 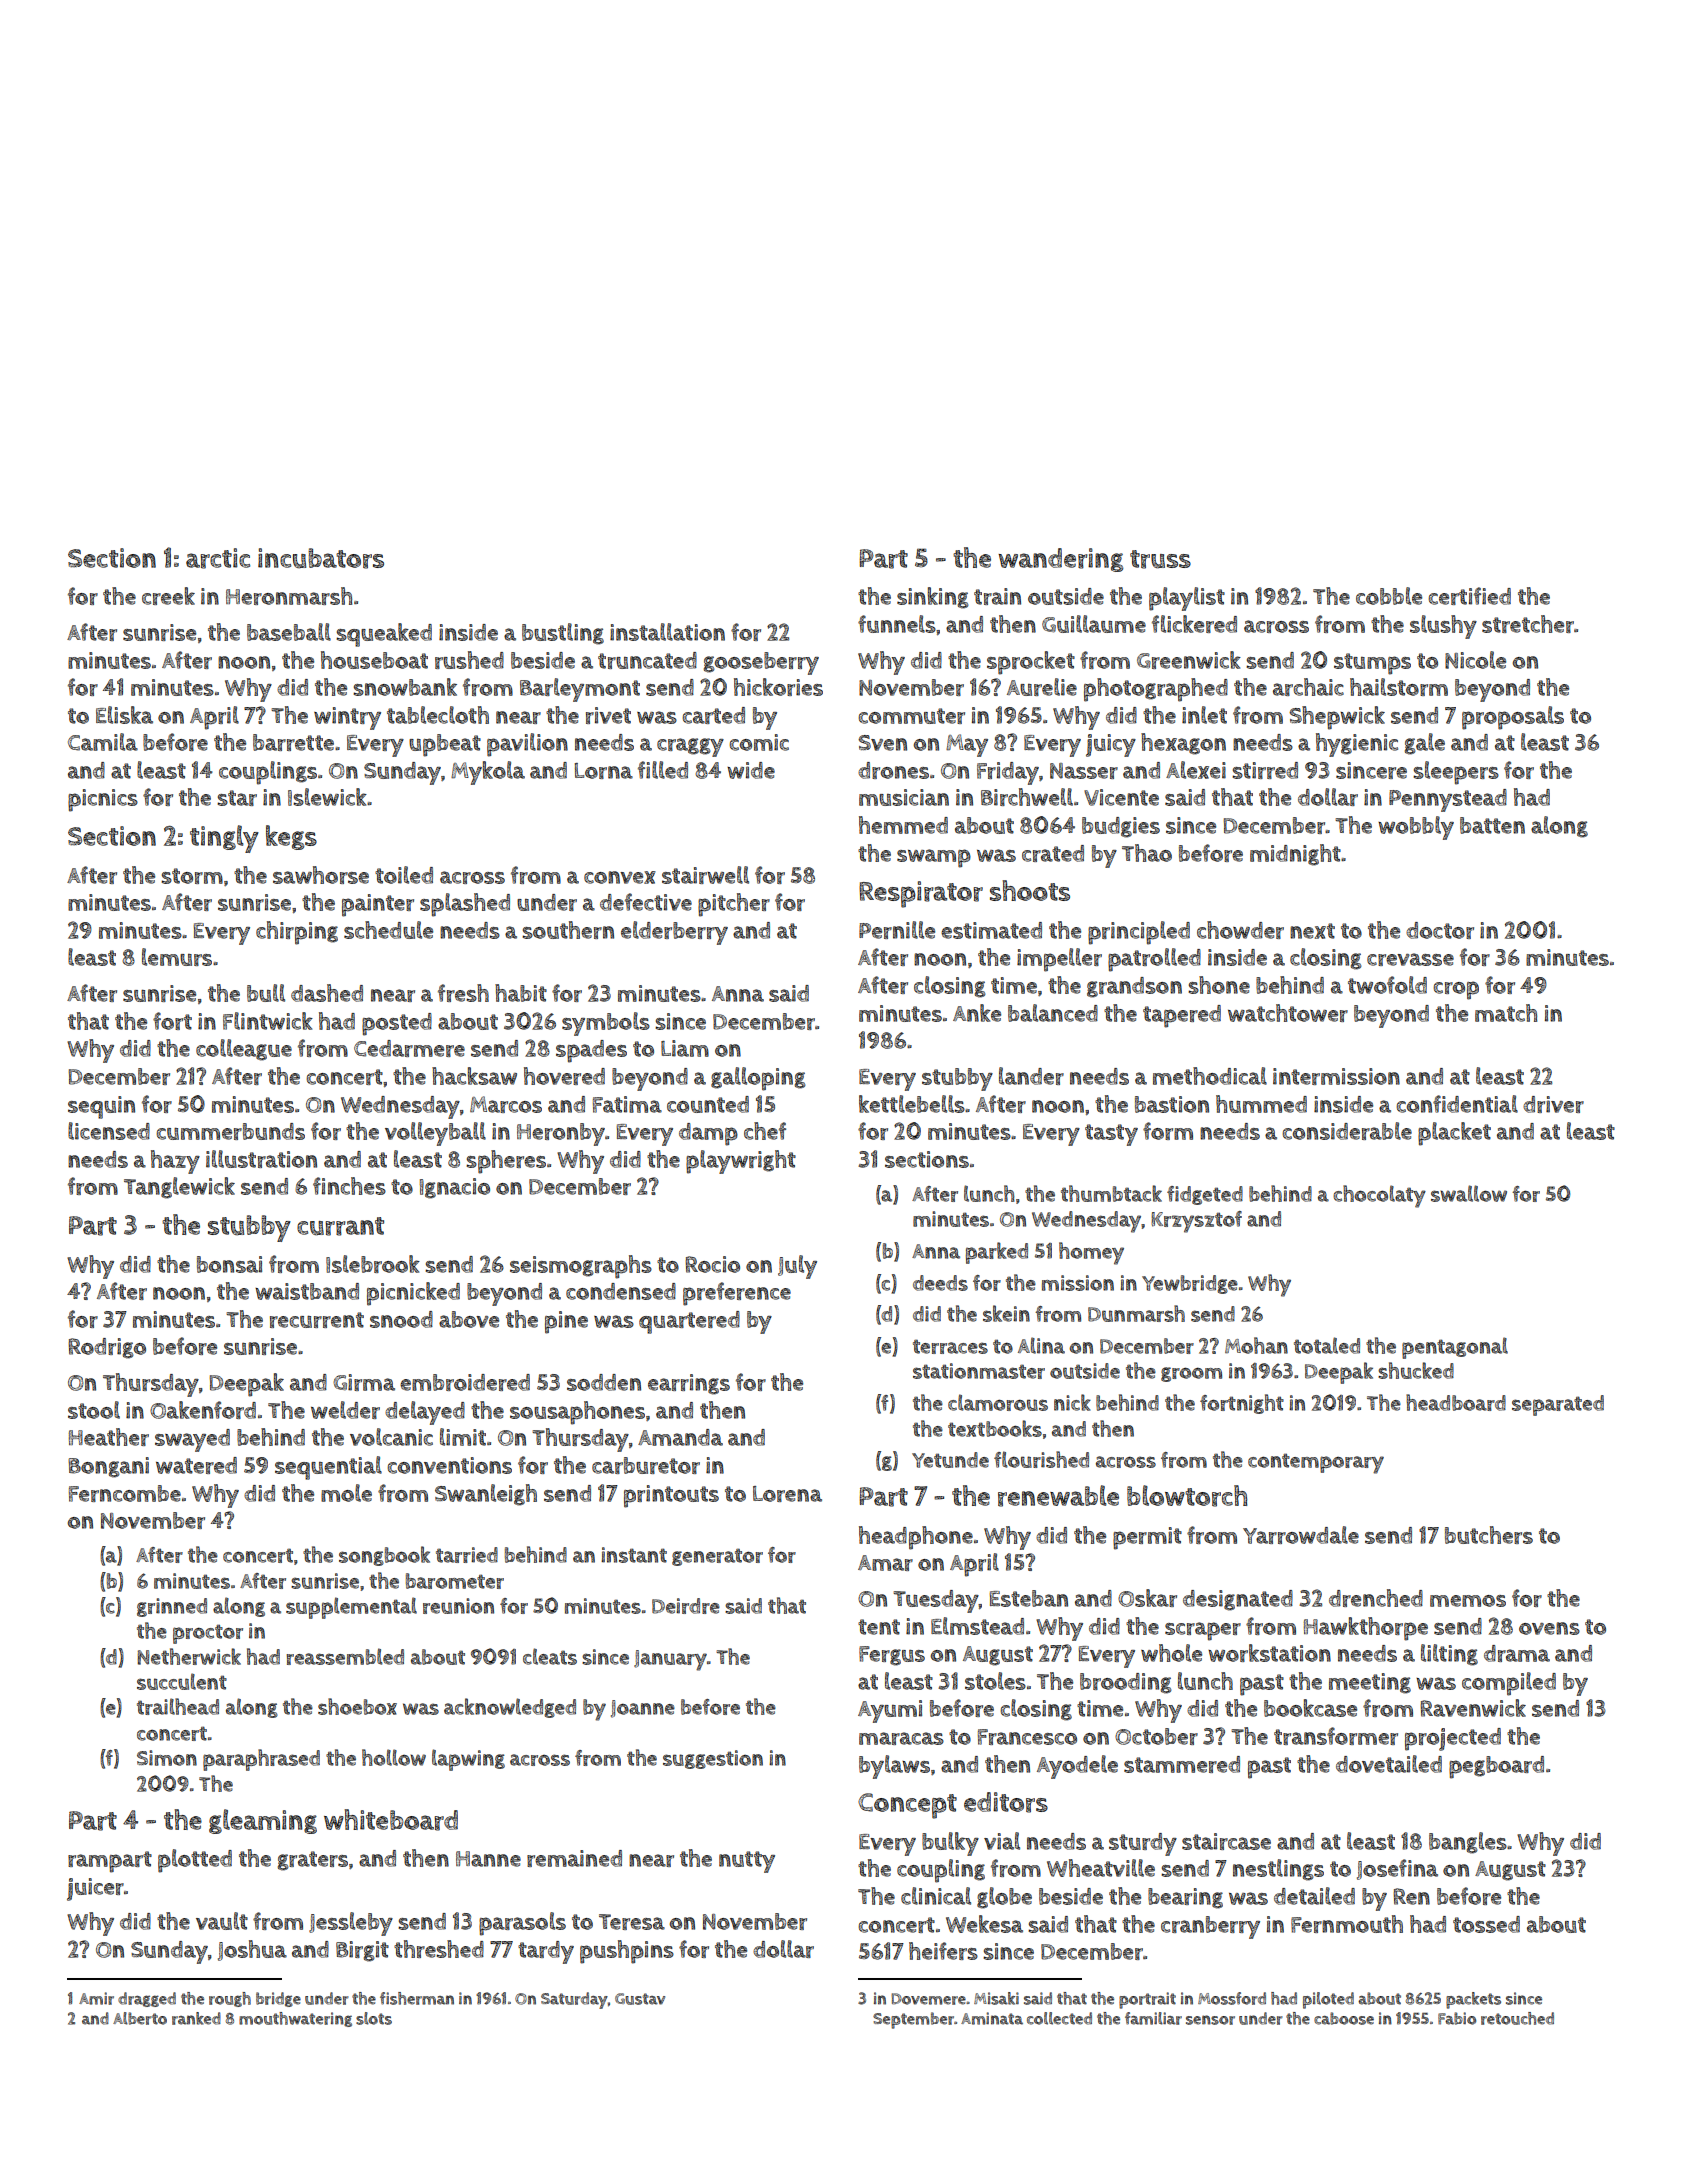 What do you see at coordinates (1492, 825) in the page?
I see `batten` at bounding box center [1492, 825].
